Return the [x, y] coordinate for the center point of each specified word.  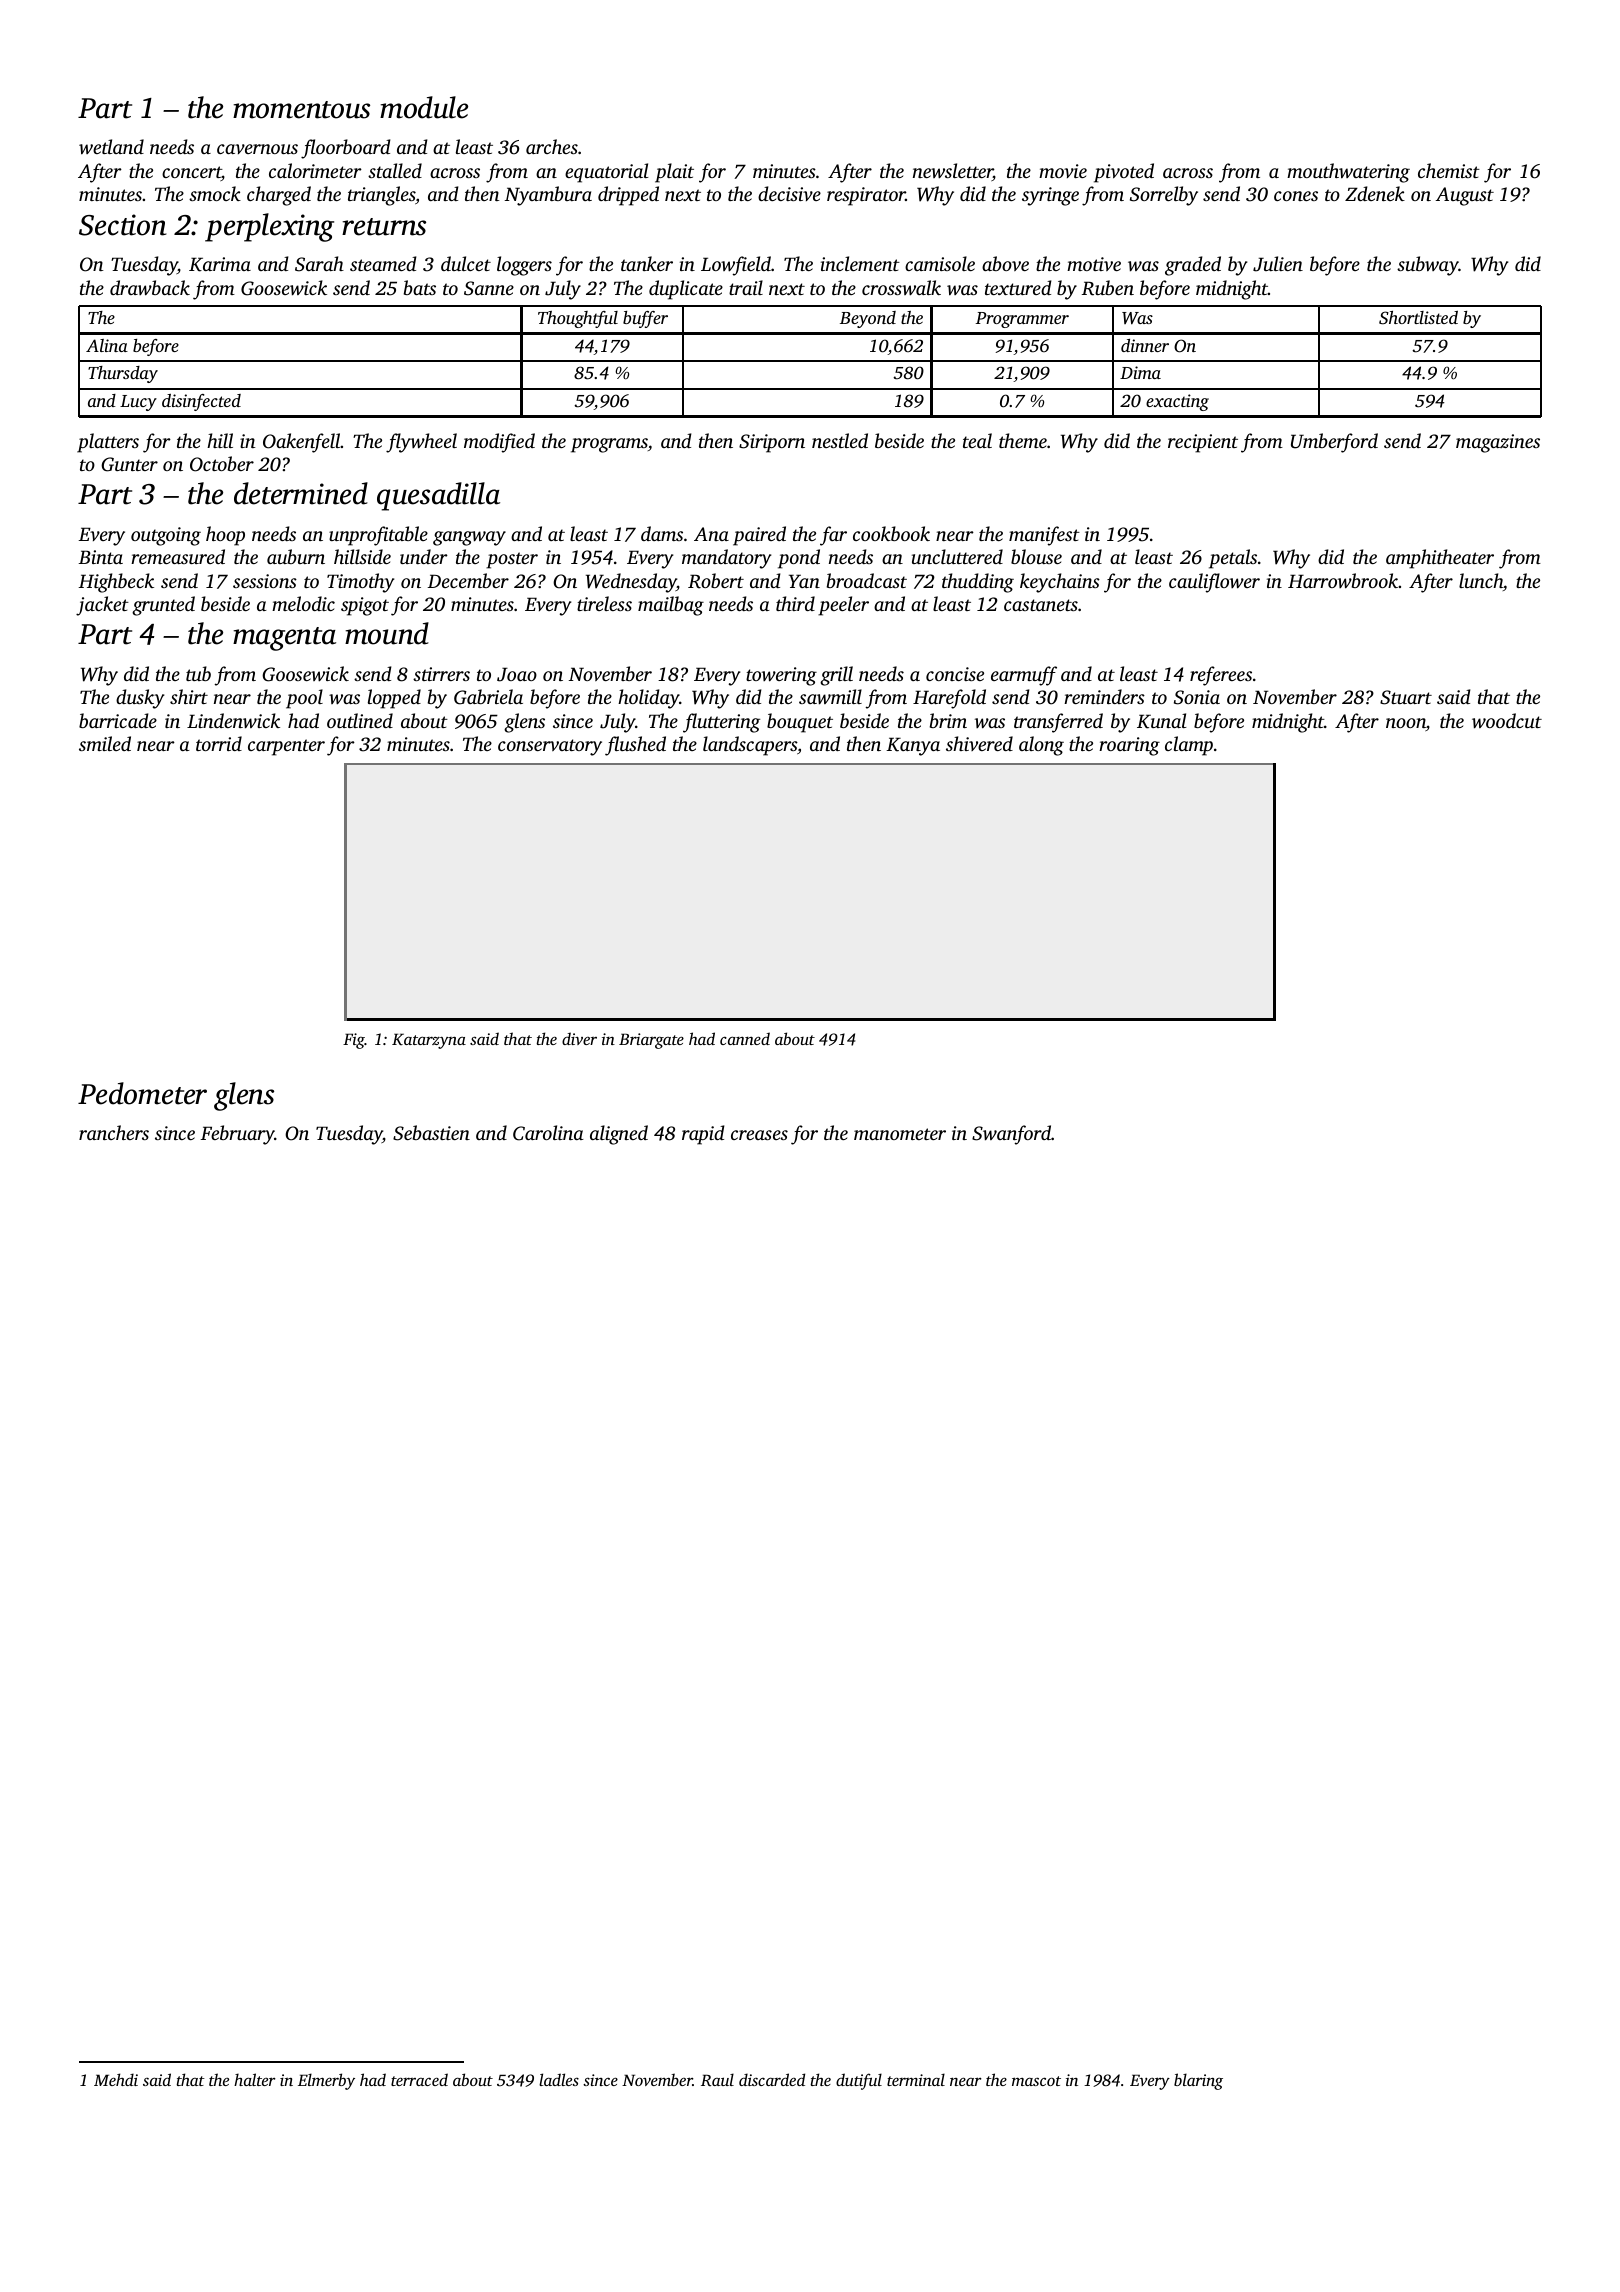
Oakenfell [301, 443]
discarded [772, 2079]
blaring [1198, 2081]
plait [674, 173]
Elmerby [326, 2081]
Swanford [1011, 1135]
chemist [1449, 170]
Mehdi [116, 2079]
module [424, 107]
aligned [619, 1135]
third [795, 603]
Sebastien [431, 1133]
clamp [1189, 746]
